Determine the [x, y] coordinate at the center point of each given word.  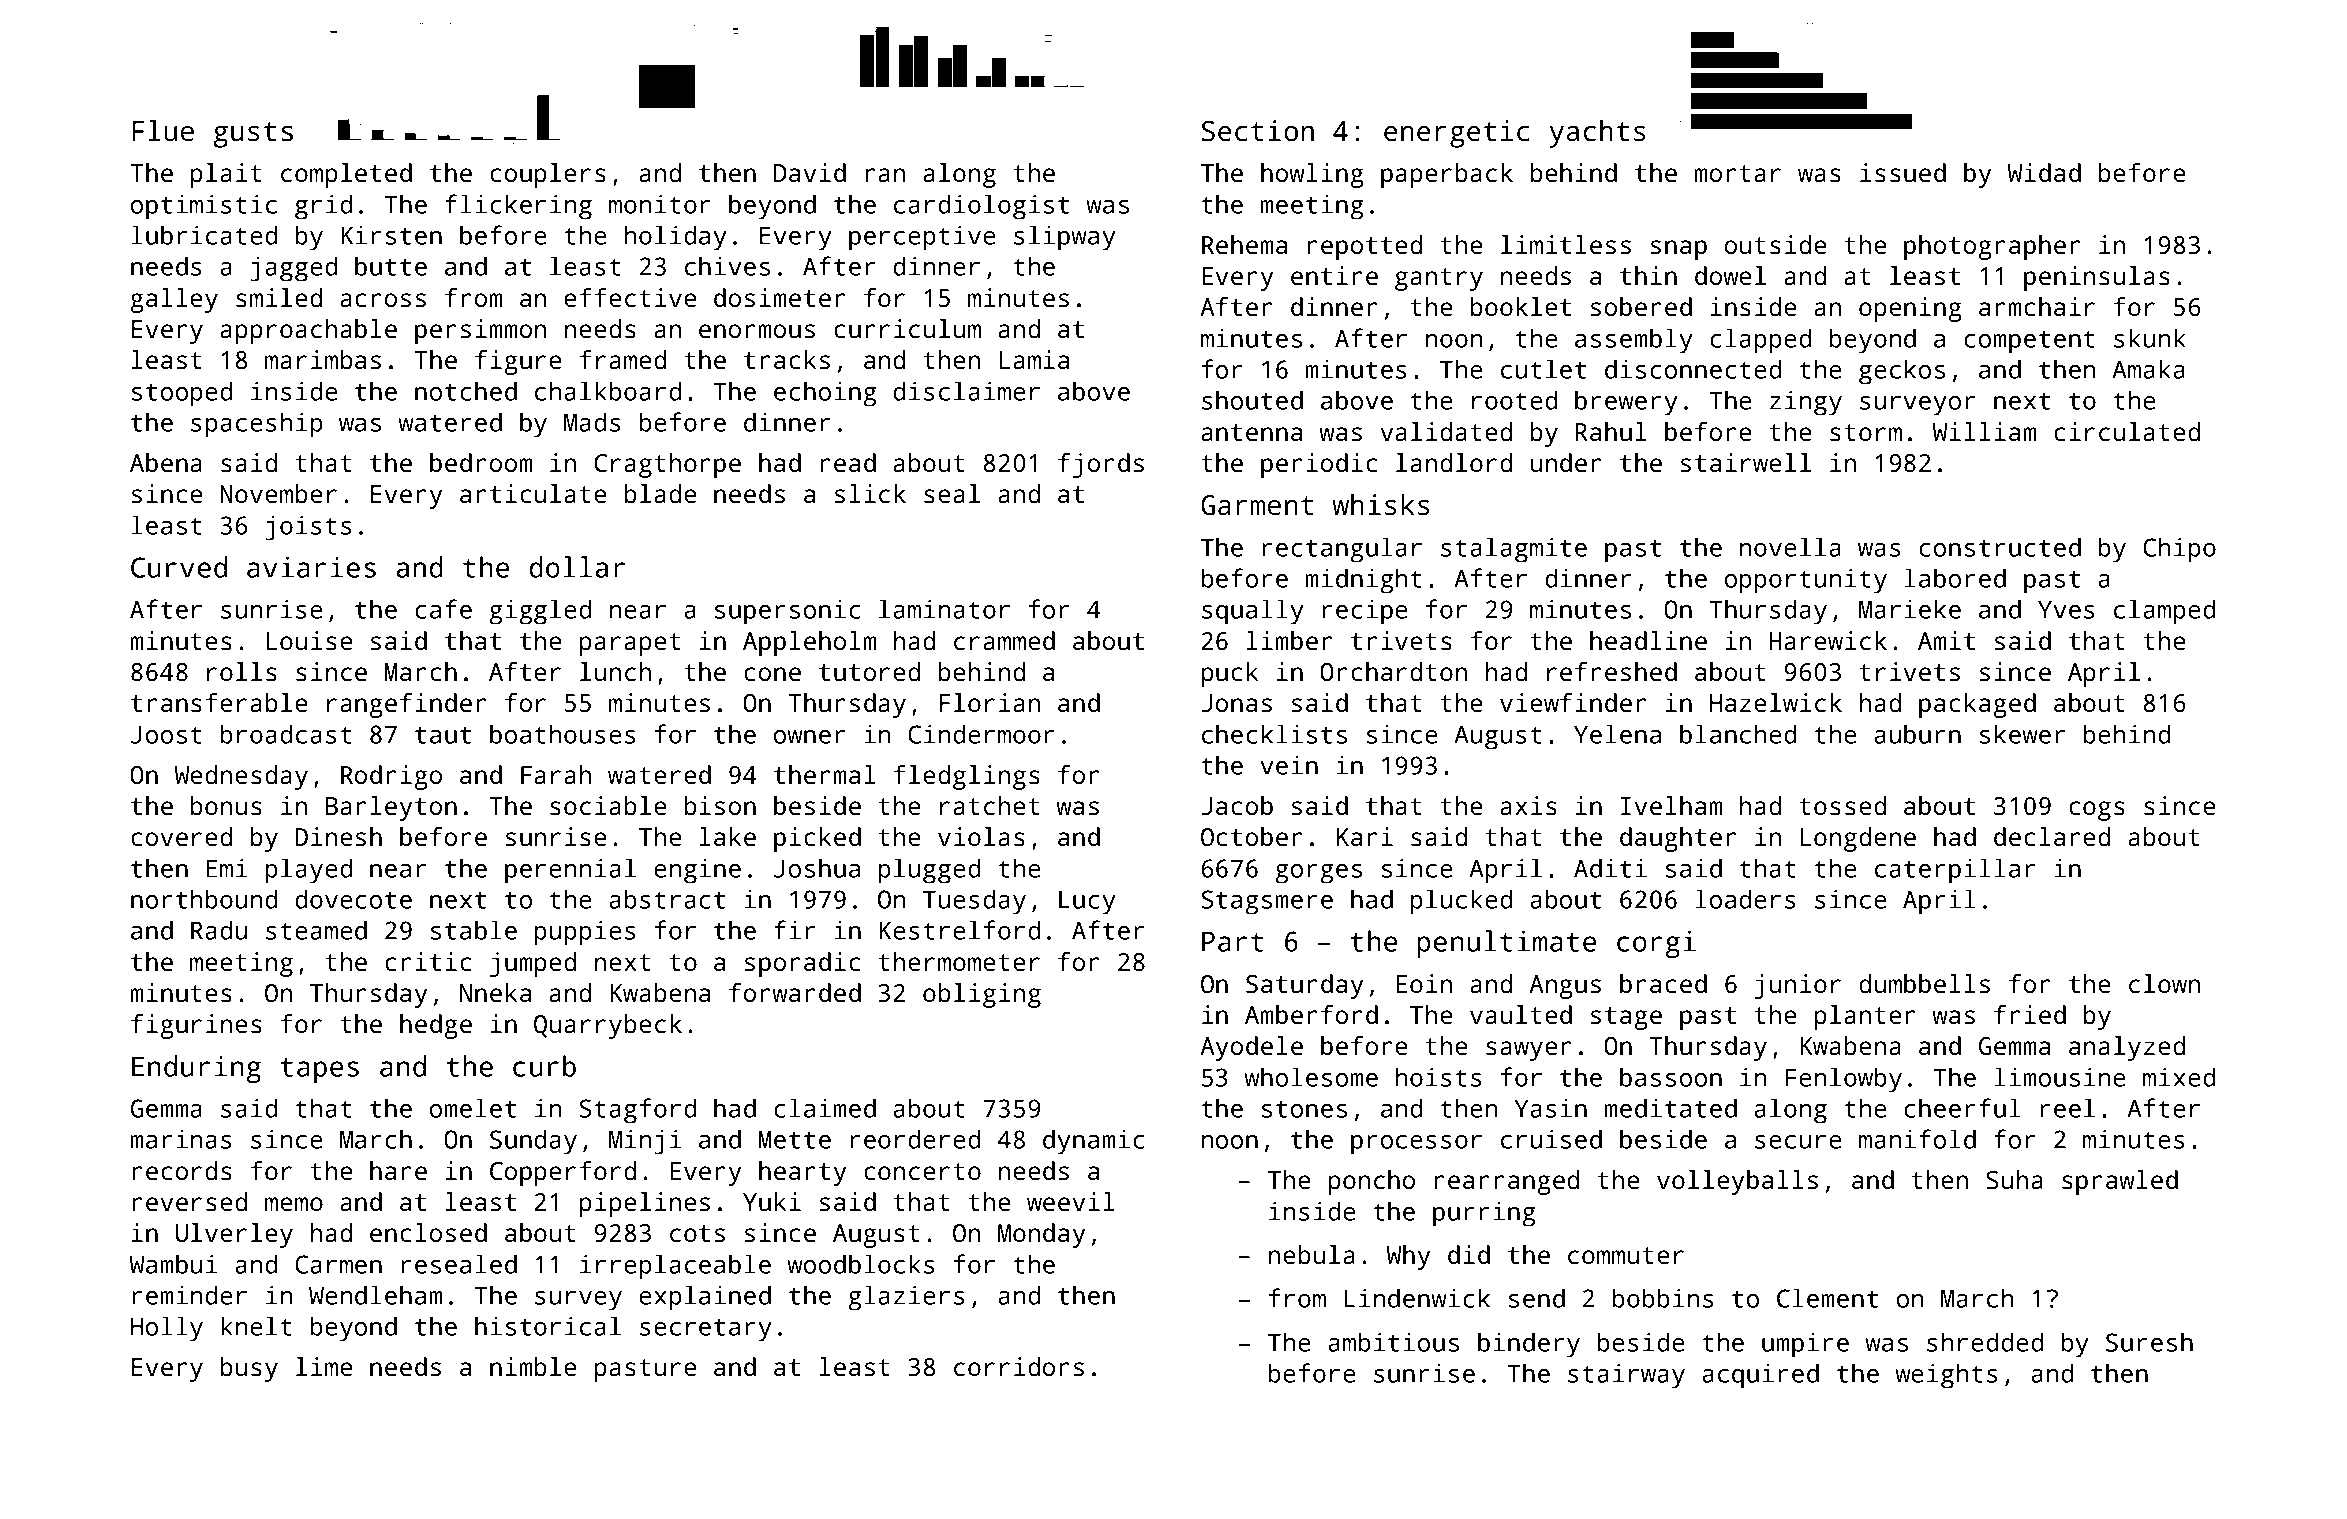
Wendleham [376, 1295]
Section [1258, 131]
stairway [1626, 1376]
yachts [1598, 134]
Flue [163, 130]
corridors [1019, 1366]
